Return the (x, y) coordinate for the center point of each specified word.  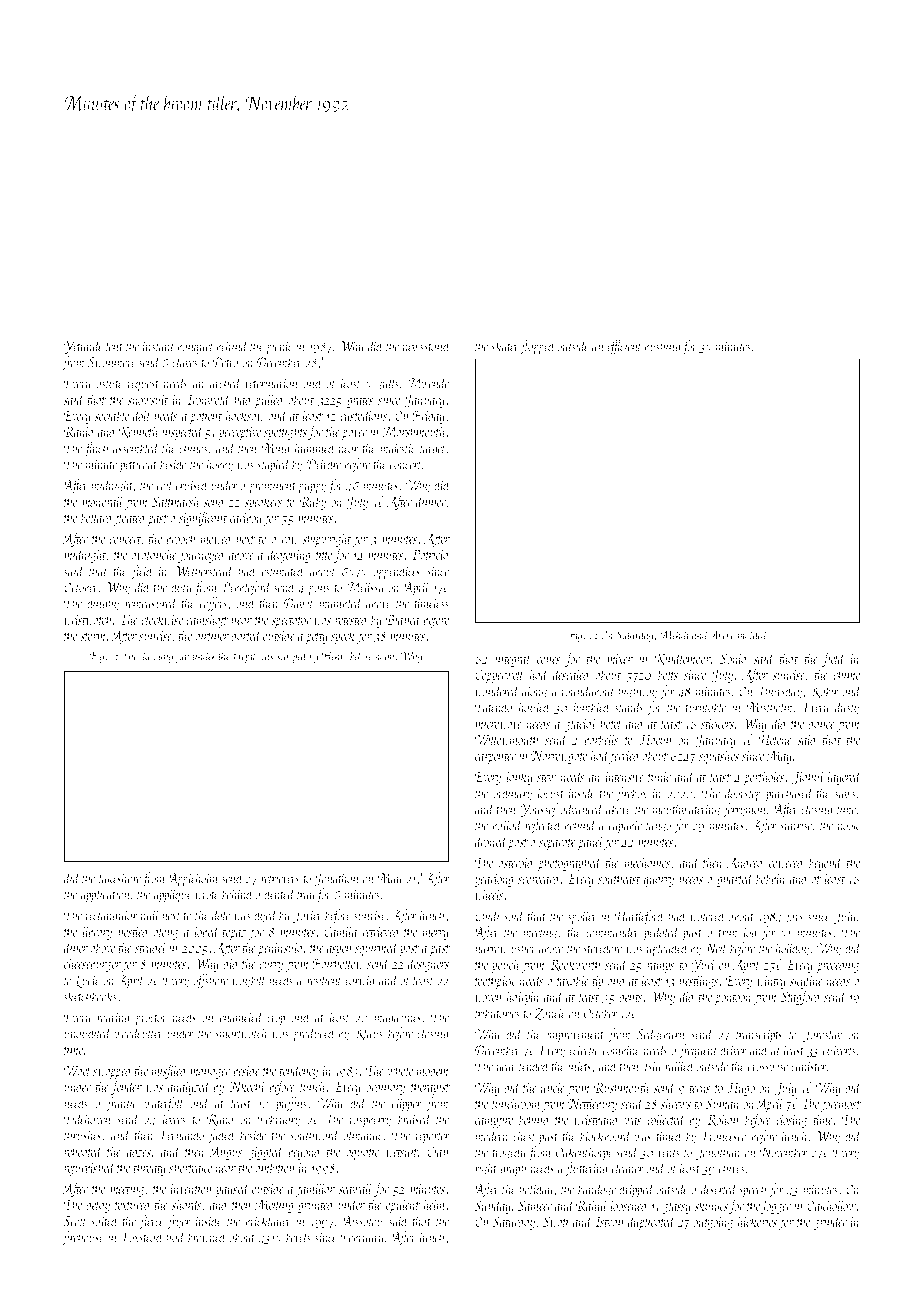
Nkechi (247, 1086)
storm (93, 637)
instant (159, 346)
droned (491, 841)
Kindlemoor (683, 659)
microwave (499, 724)
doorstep (743, 794)
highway (637, 692)
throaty (149, 1168)
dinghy (103, 604)
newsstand (427, 346)
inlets (580, 1066)
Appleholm (193, 879)
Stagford (802, 997)
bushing (662, 347)
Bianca (403, 619)
